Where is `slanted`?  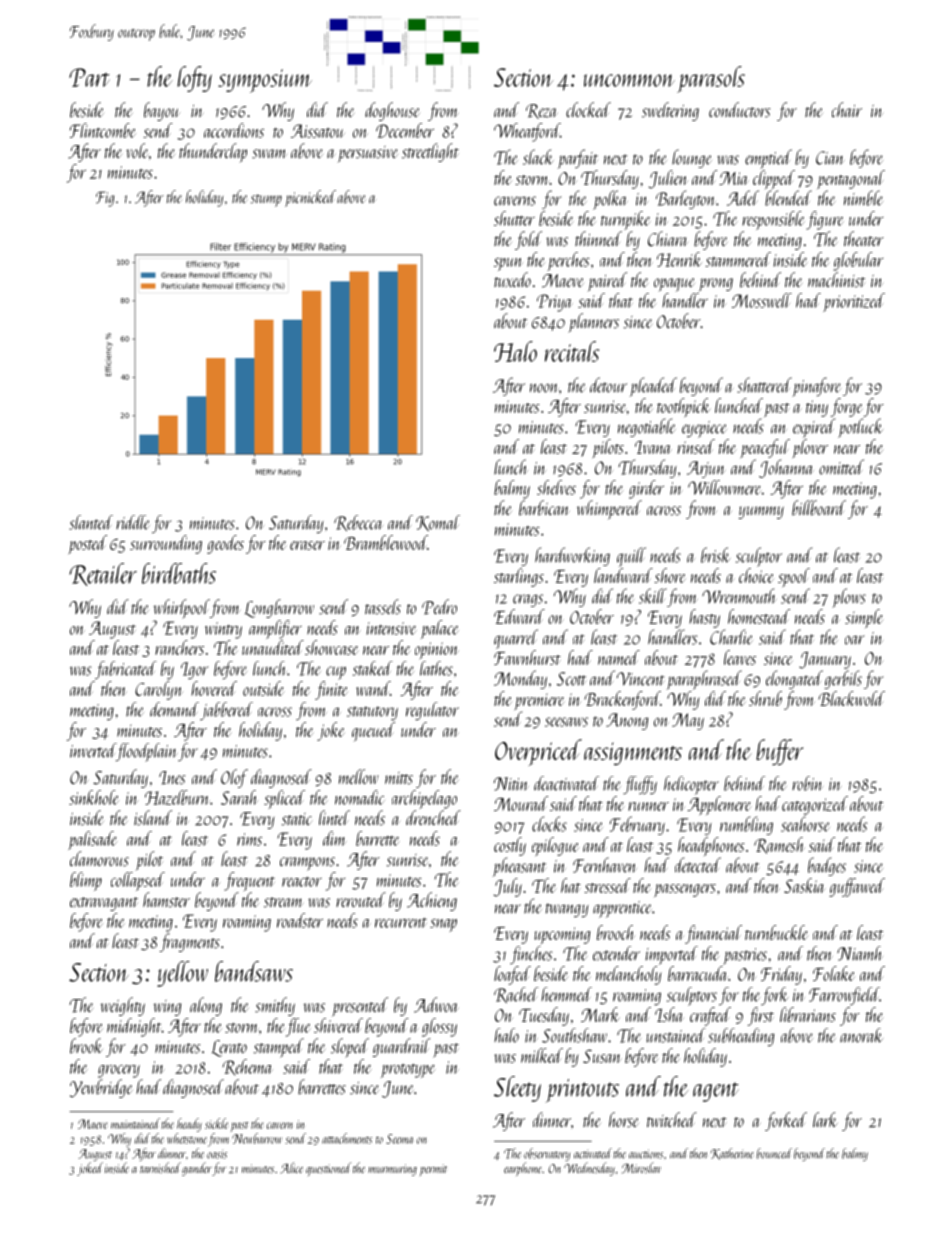
slanted is located at coordinates (91, 522).
